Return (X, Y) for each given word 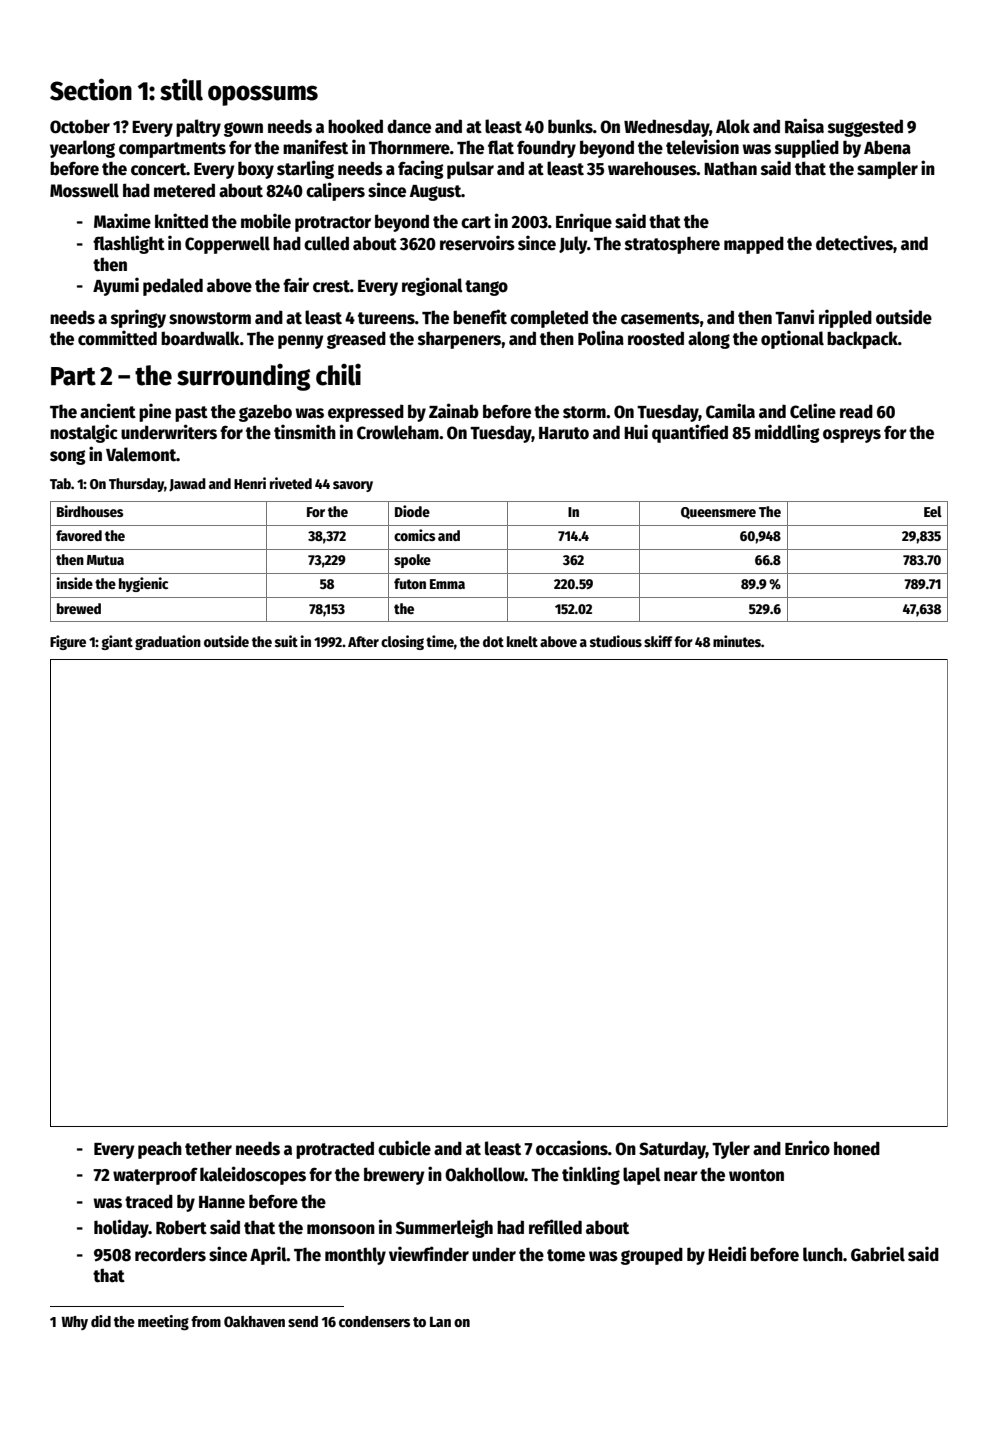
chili (338, 375)
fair (296, 284)
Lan (440, 1322)
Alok (733, 126)
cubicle (404, 1148)
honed (857, 1148)
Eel (933, 511)
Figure (68, 642)
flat (501, 147)
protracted (335, 1150)
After (363, 641)
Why (74, 1323)
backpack (862, 340)
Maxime (122, 221)
